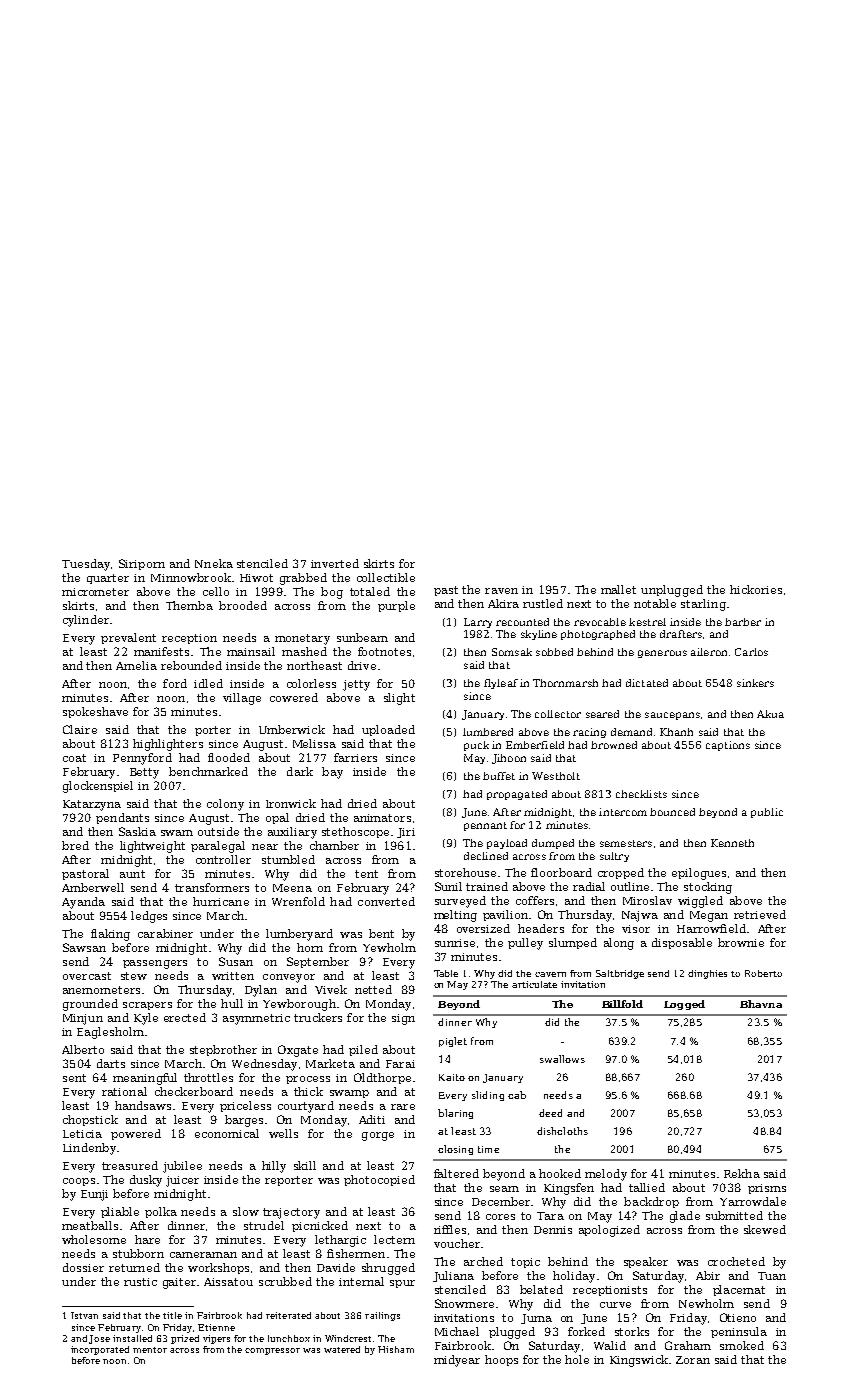 The image size is (849, 1400). What do you see at coordinates (93, 887) in the page?
I see `Amberwell` at bounding box center [93, 887].
